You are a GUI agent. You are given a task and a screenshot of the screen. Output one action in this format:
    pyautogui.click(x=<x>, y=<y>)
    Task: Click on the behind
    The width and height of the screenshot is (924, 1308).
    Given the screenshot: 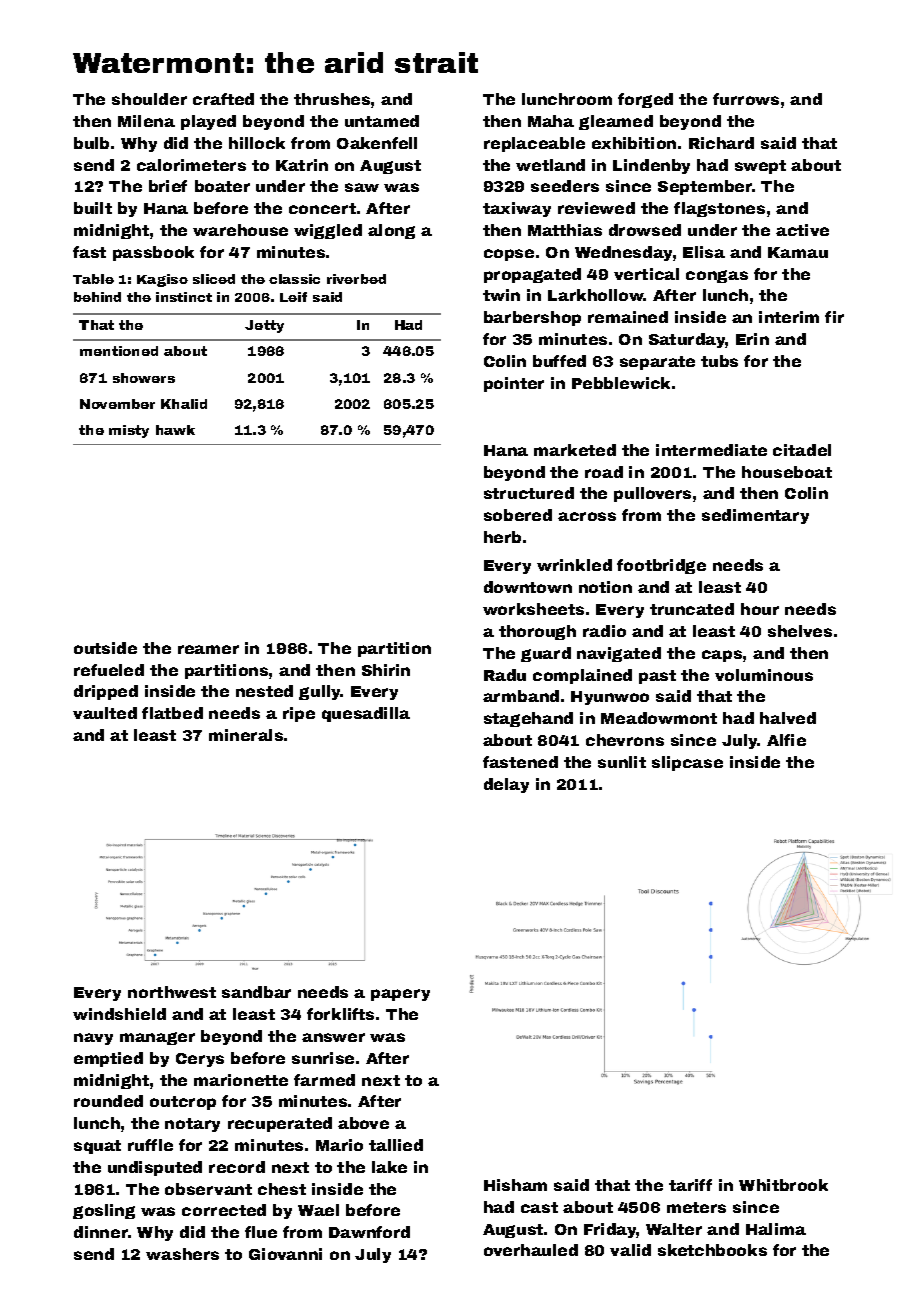 What is the action you would take?
    pyautogui.click(x=97, y=297)
